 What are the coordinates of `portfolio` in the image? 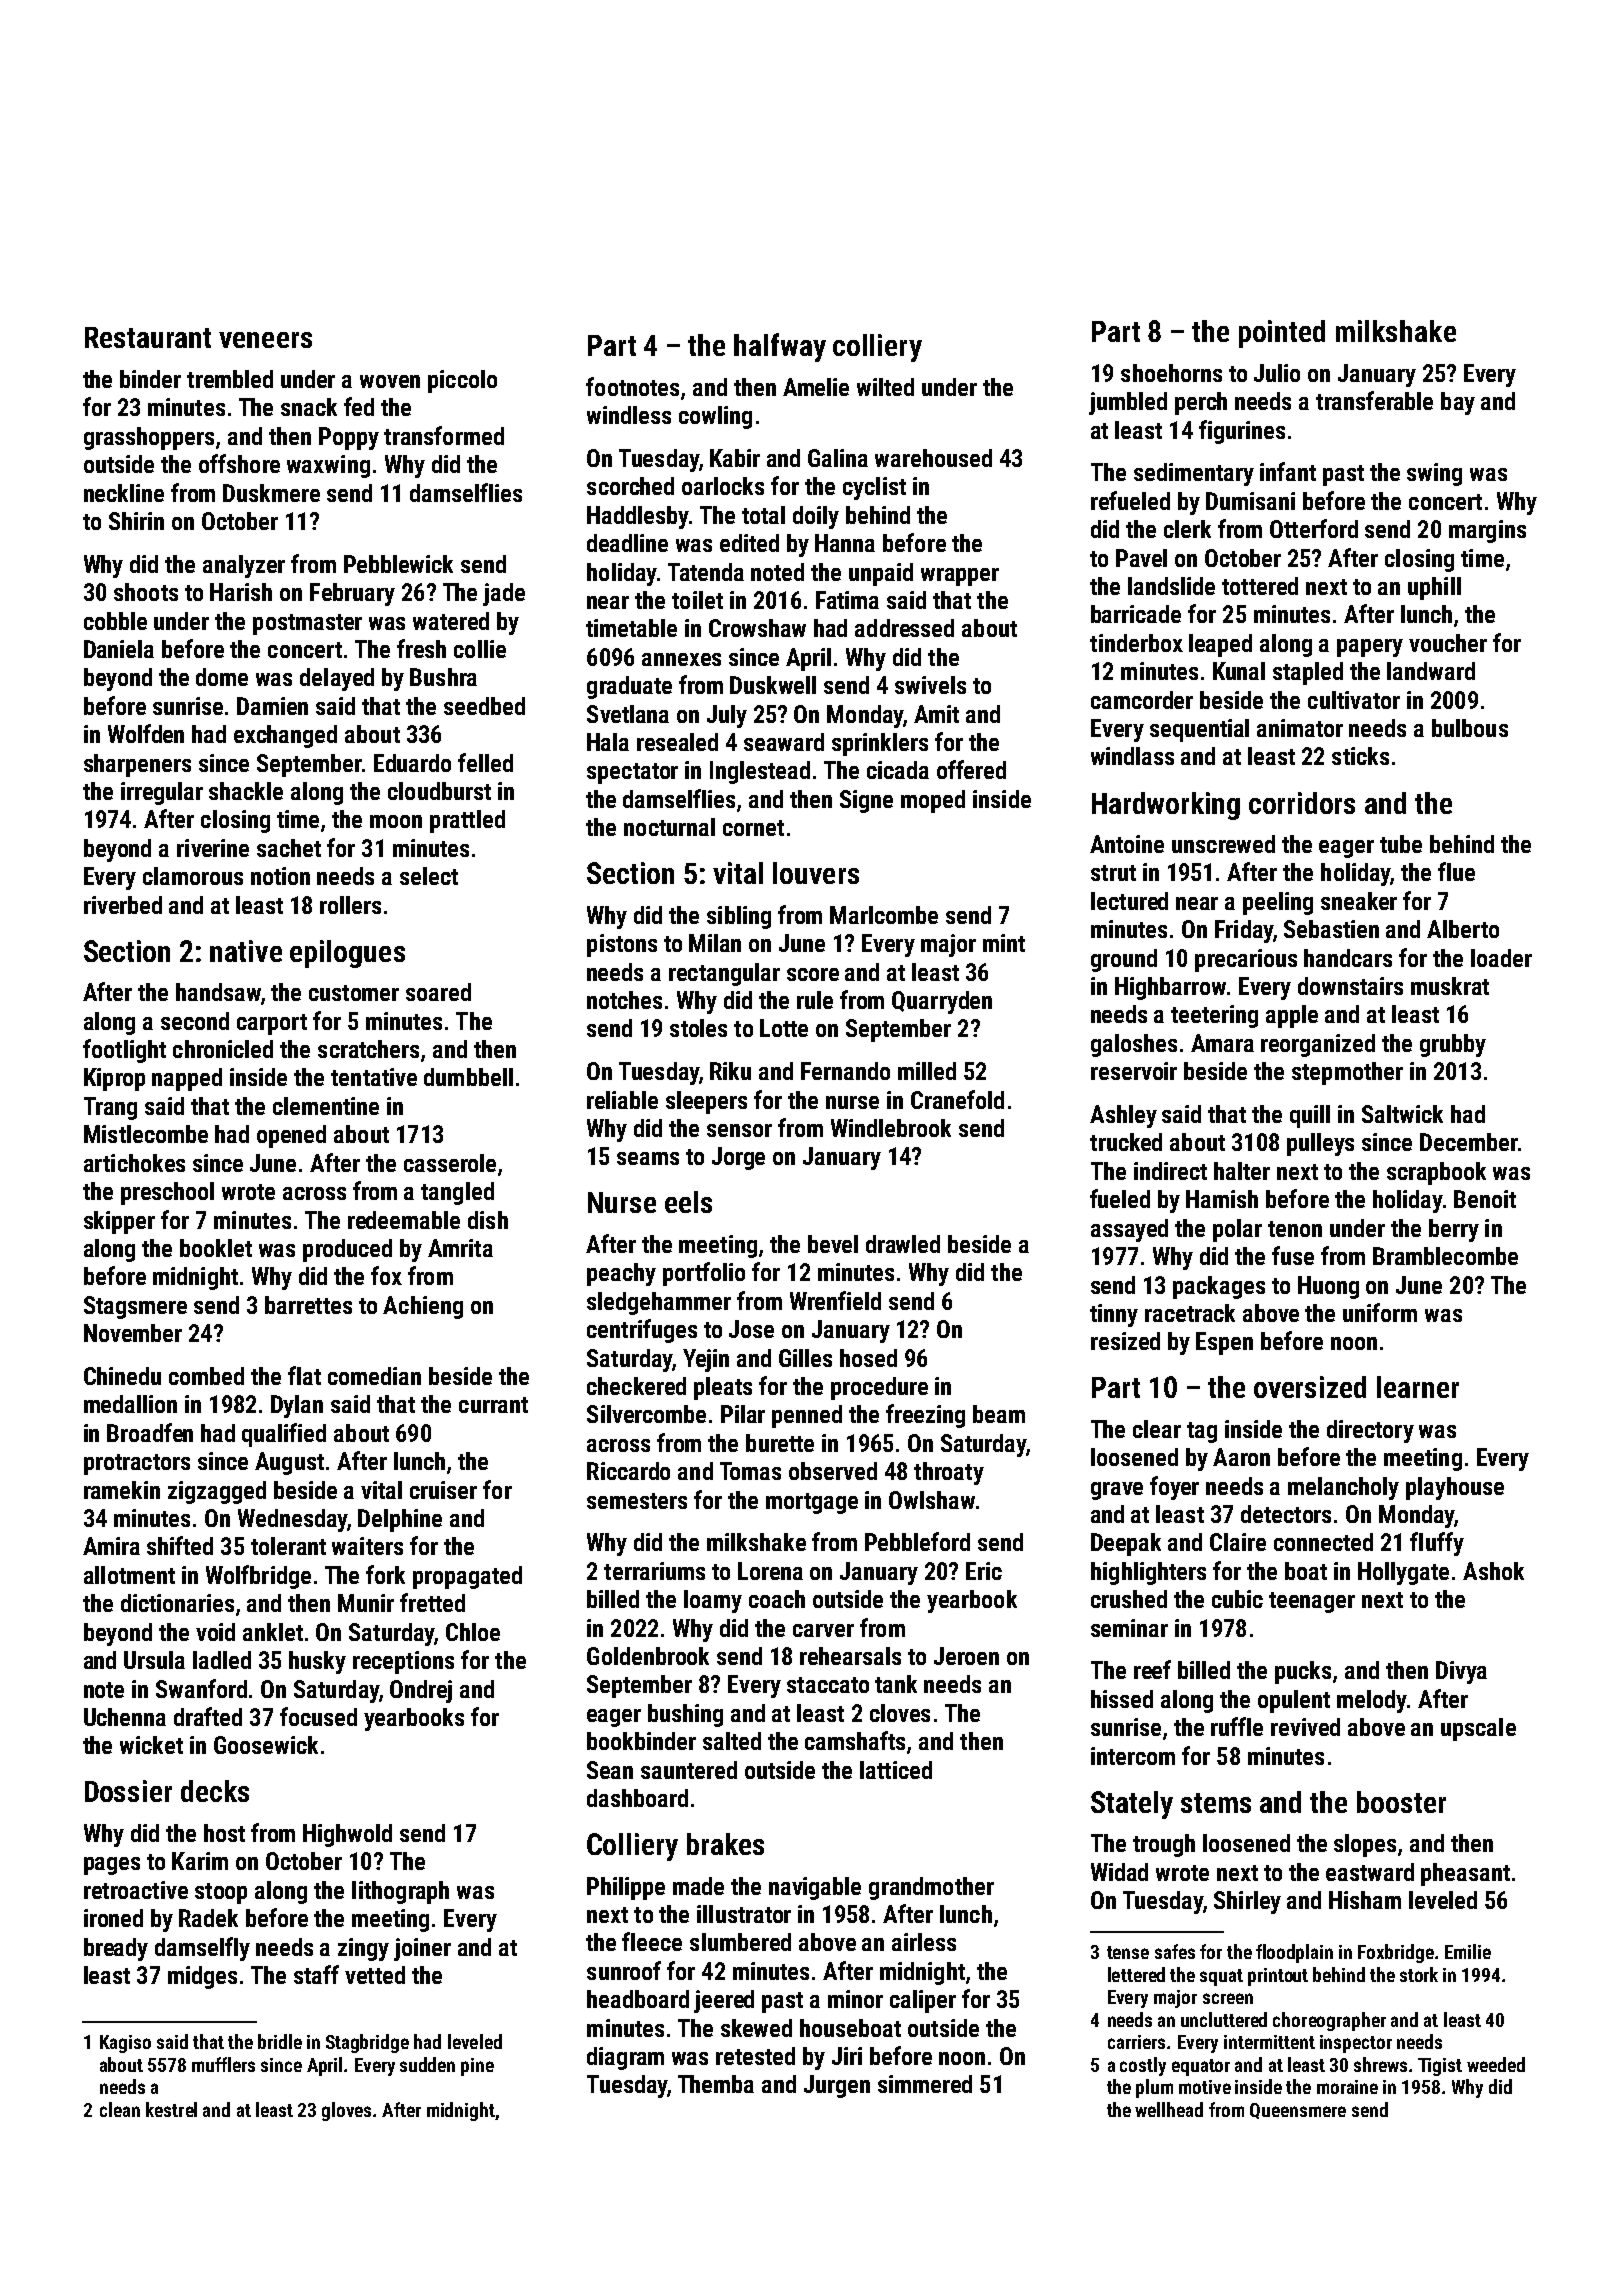 It's located at (704, 1274).
